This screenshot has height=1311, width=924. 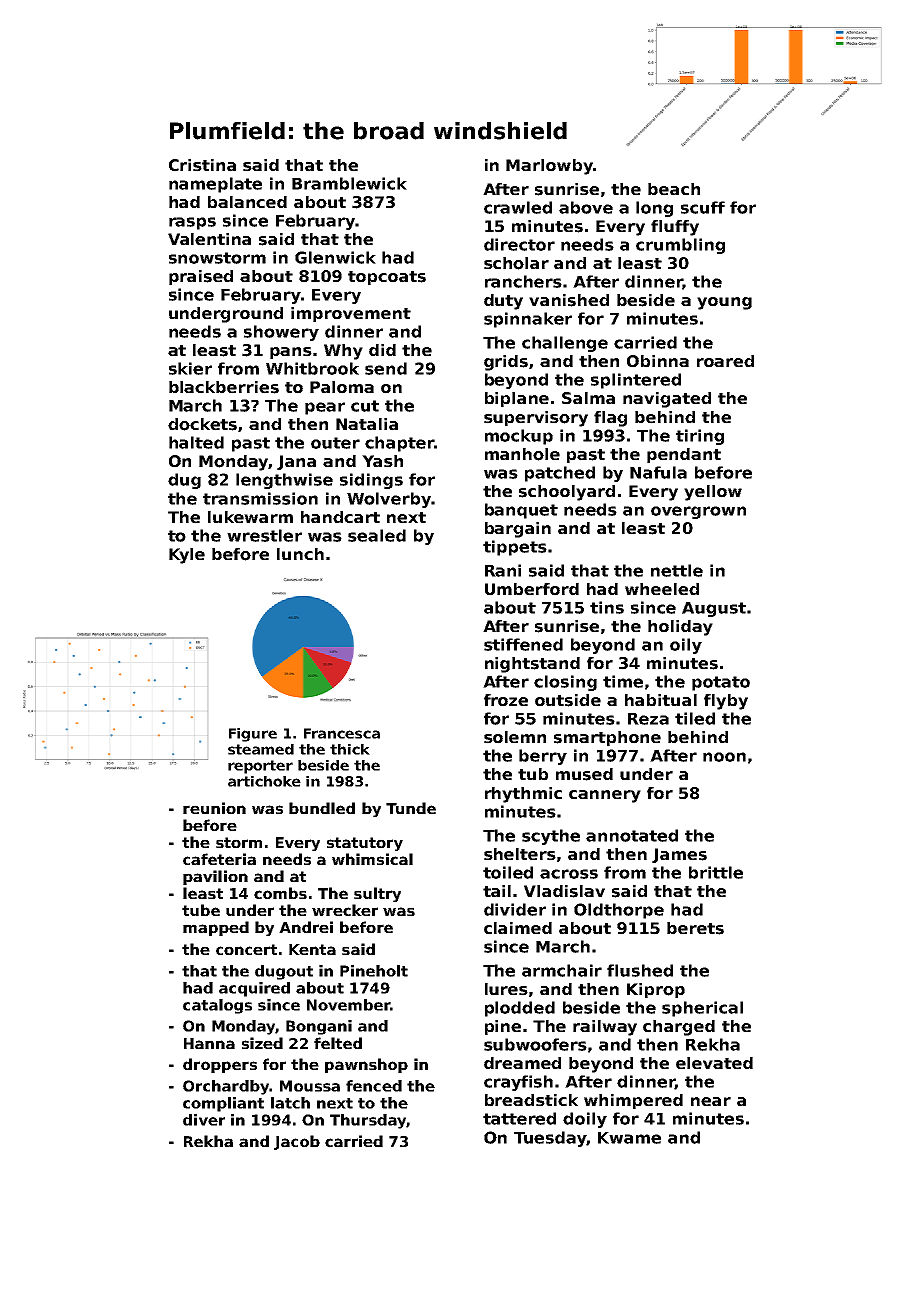 I want to click on yellow, so click(x=713, y=493).
